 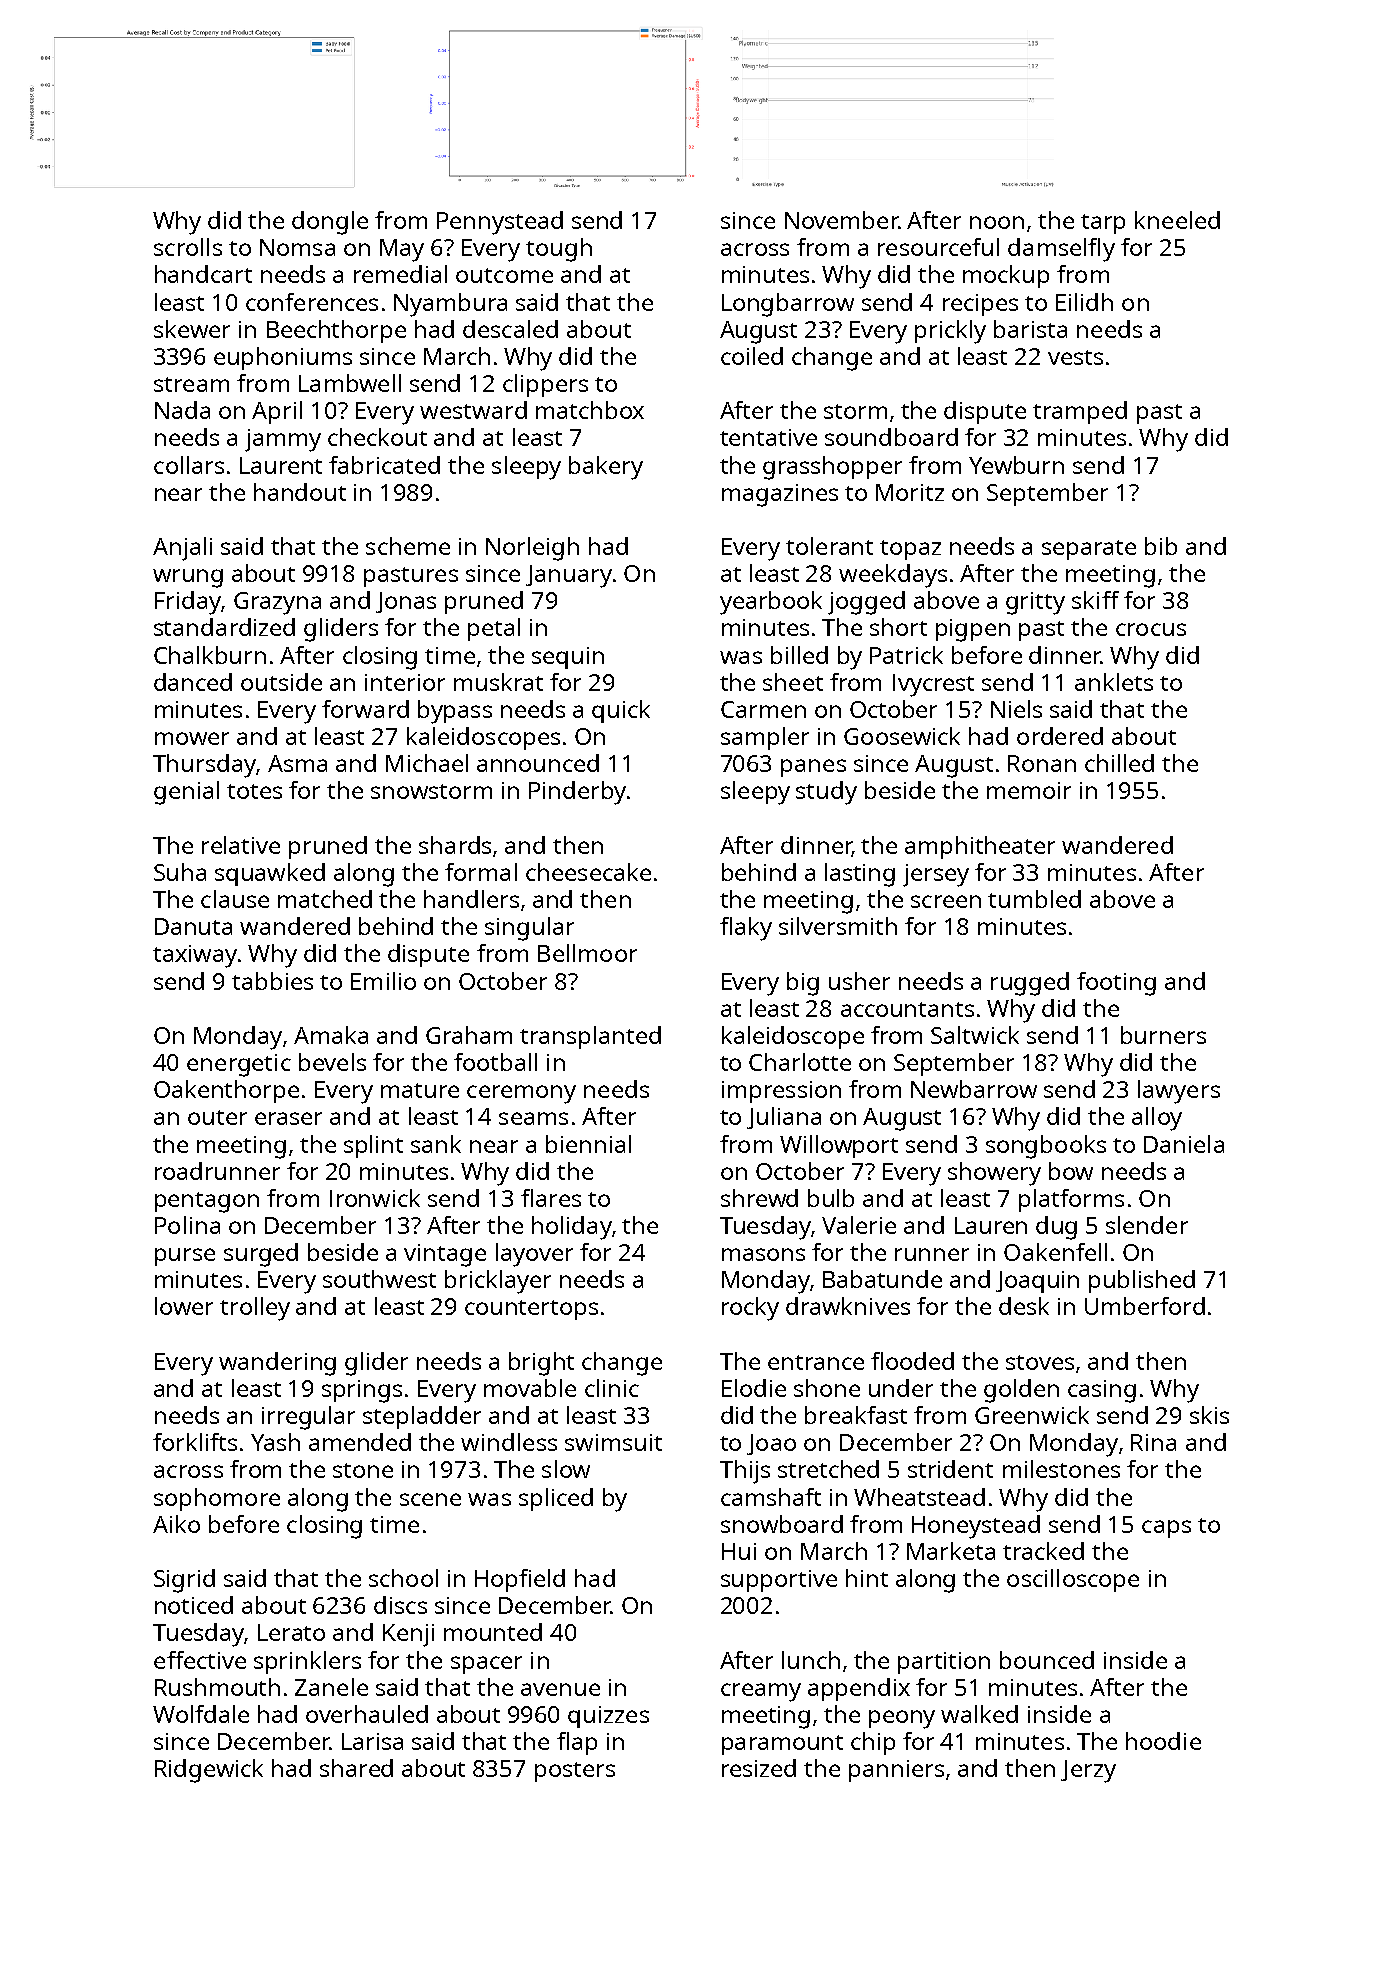 I want to click on sequin, so click(x=568, y=658).
